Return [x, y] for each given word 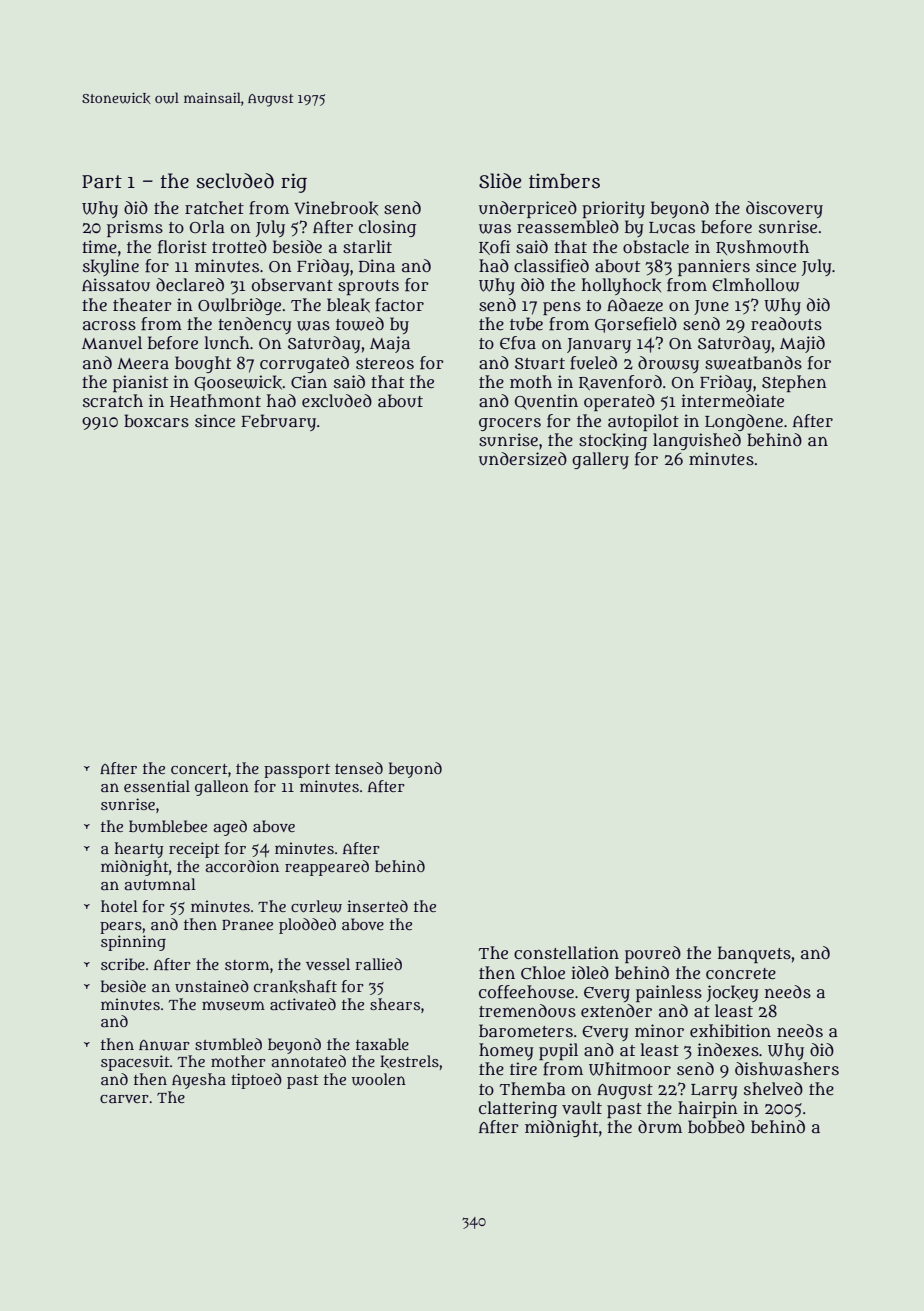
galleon [222, 788]
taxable [382, 1044]
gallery [600, 460]
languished [697, 441]
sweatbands [753, 363]
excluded [337, 401]
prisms [135, 228]
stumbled [228, 1044]
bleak [348, 305]
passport [297, 771]
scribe [123, 964]
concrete [741, 973]
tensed [359, 768]
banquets [754, 954]
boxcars [156, 420]
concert [199, 769]
